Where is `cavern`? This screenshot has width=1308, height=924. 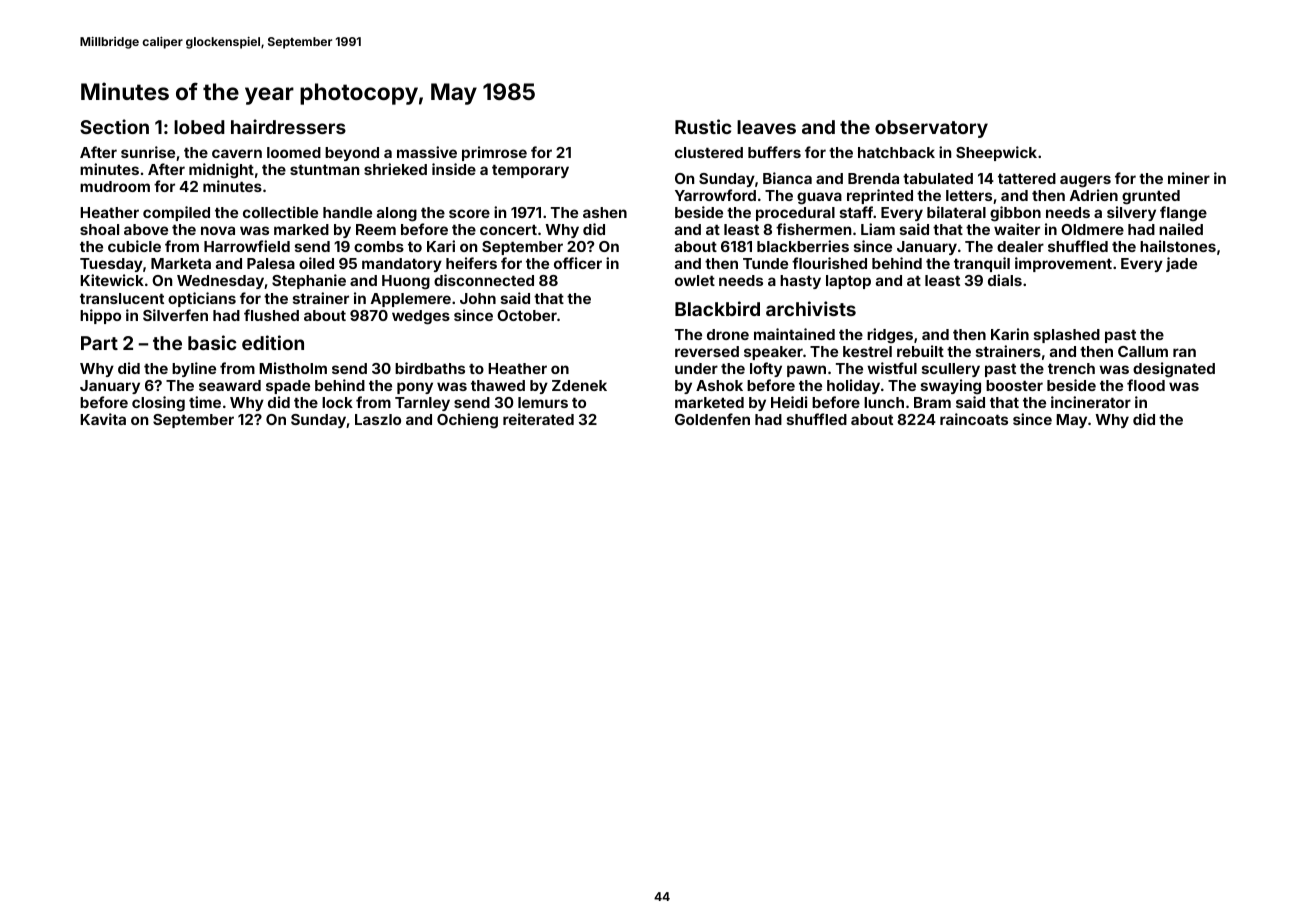 cavern is located at coordinates (237, 153).
